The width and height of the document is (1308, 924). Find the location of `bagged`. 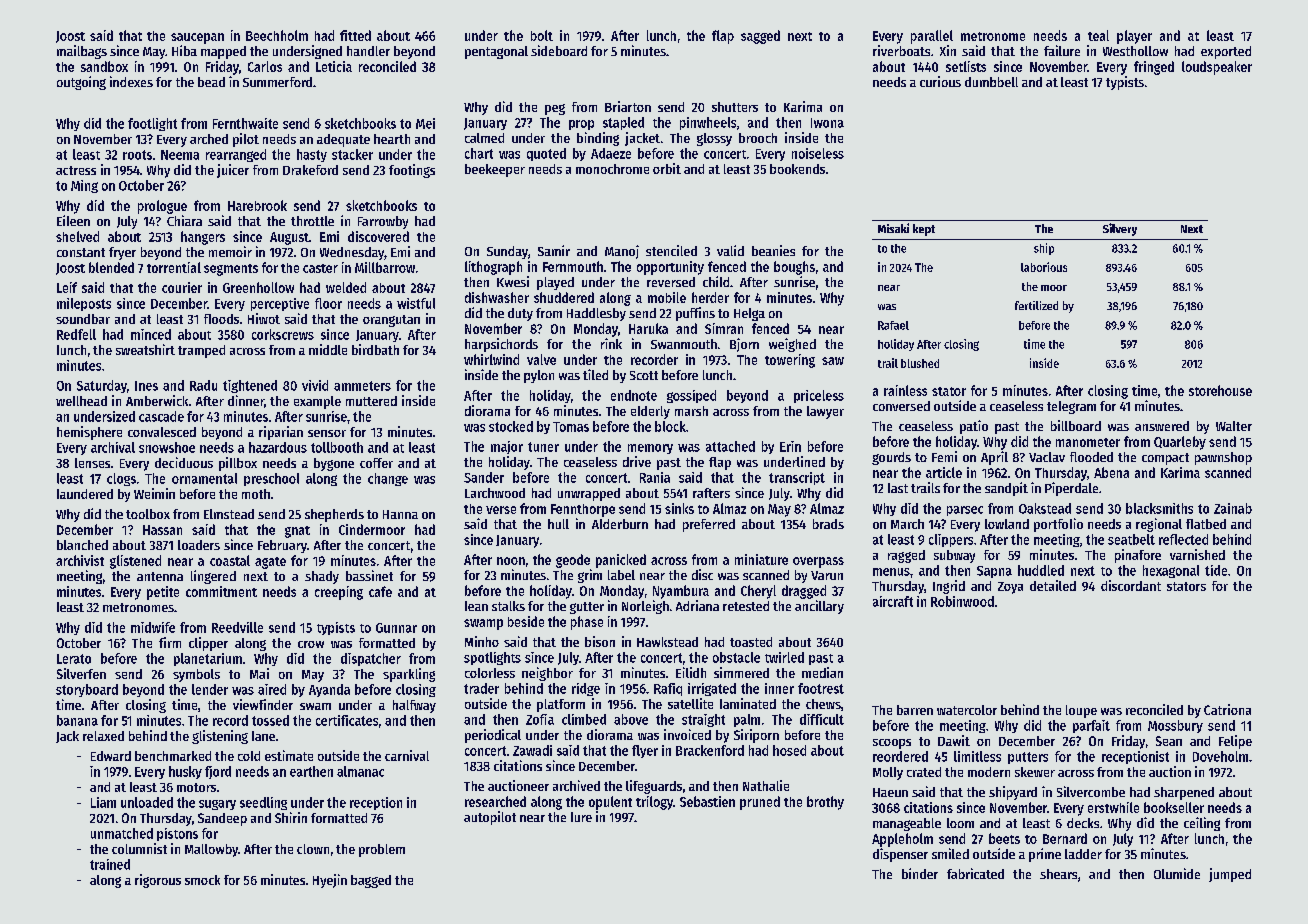

bagged is located at coordinates (371, 881).
